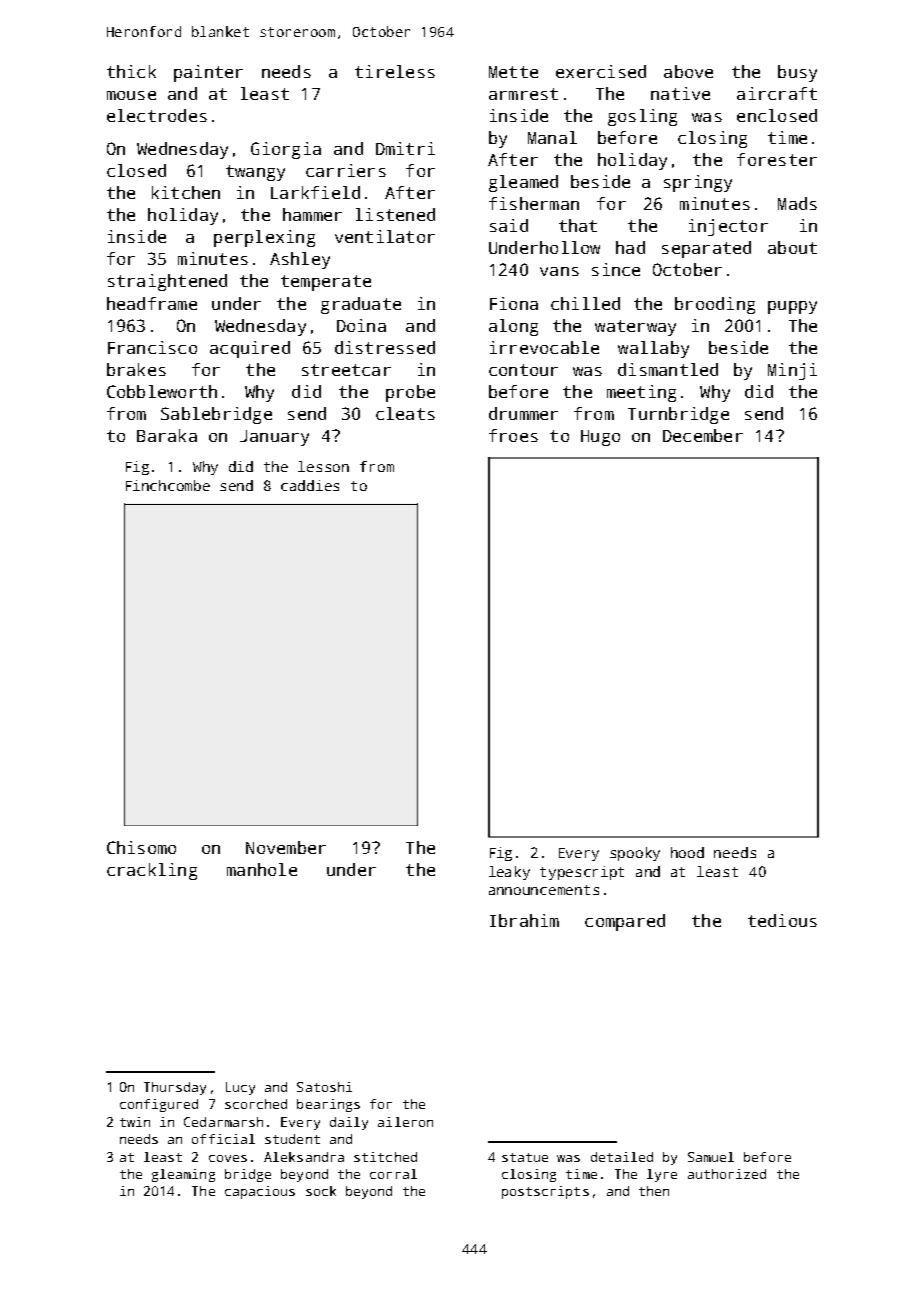 The width and height of the screenshot is (924, 1311). I want to click on December, so click(703, 435).
